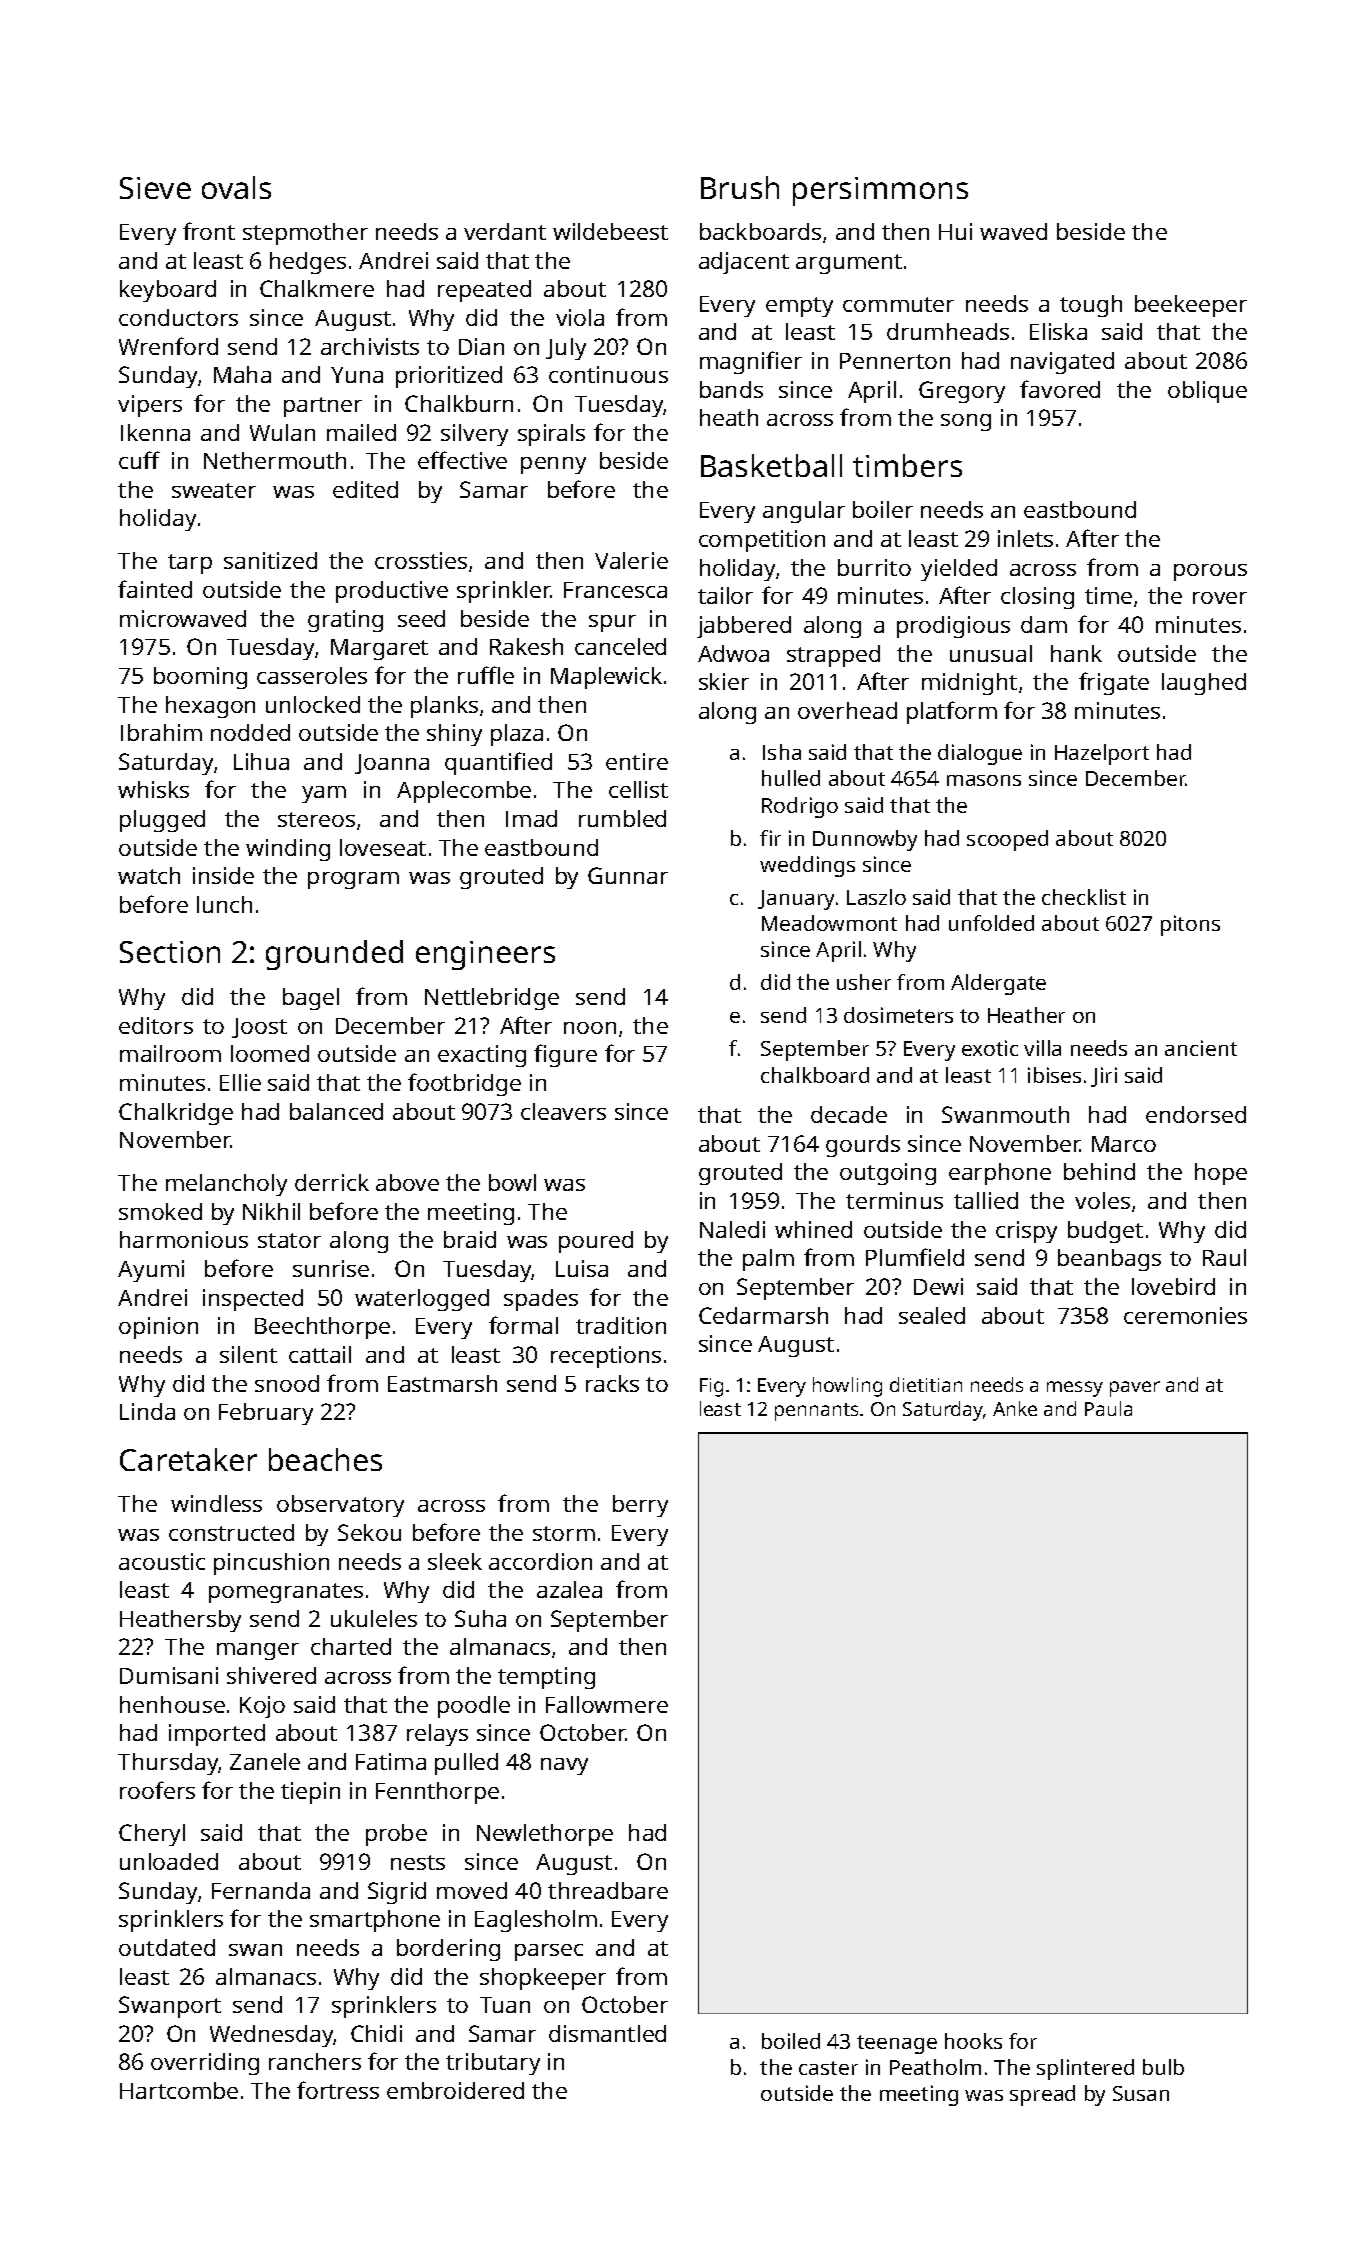  I want to click on penny, so click(553, 465).
